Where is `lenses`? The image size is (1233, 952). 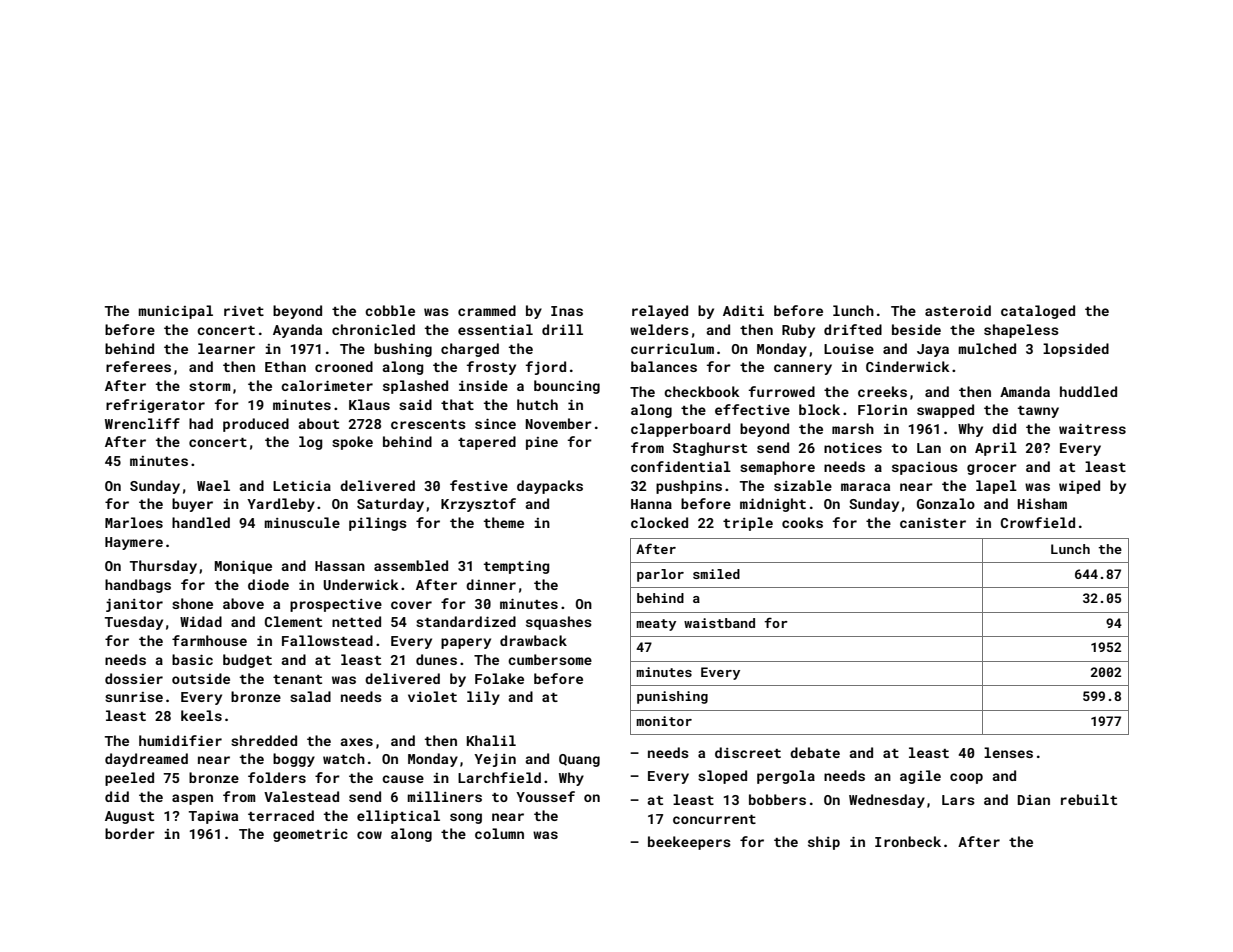
lenses is located at coordinates (1008, 752).
